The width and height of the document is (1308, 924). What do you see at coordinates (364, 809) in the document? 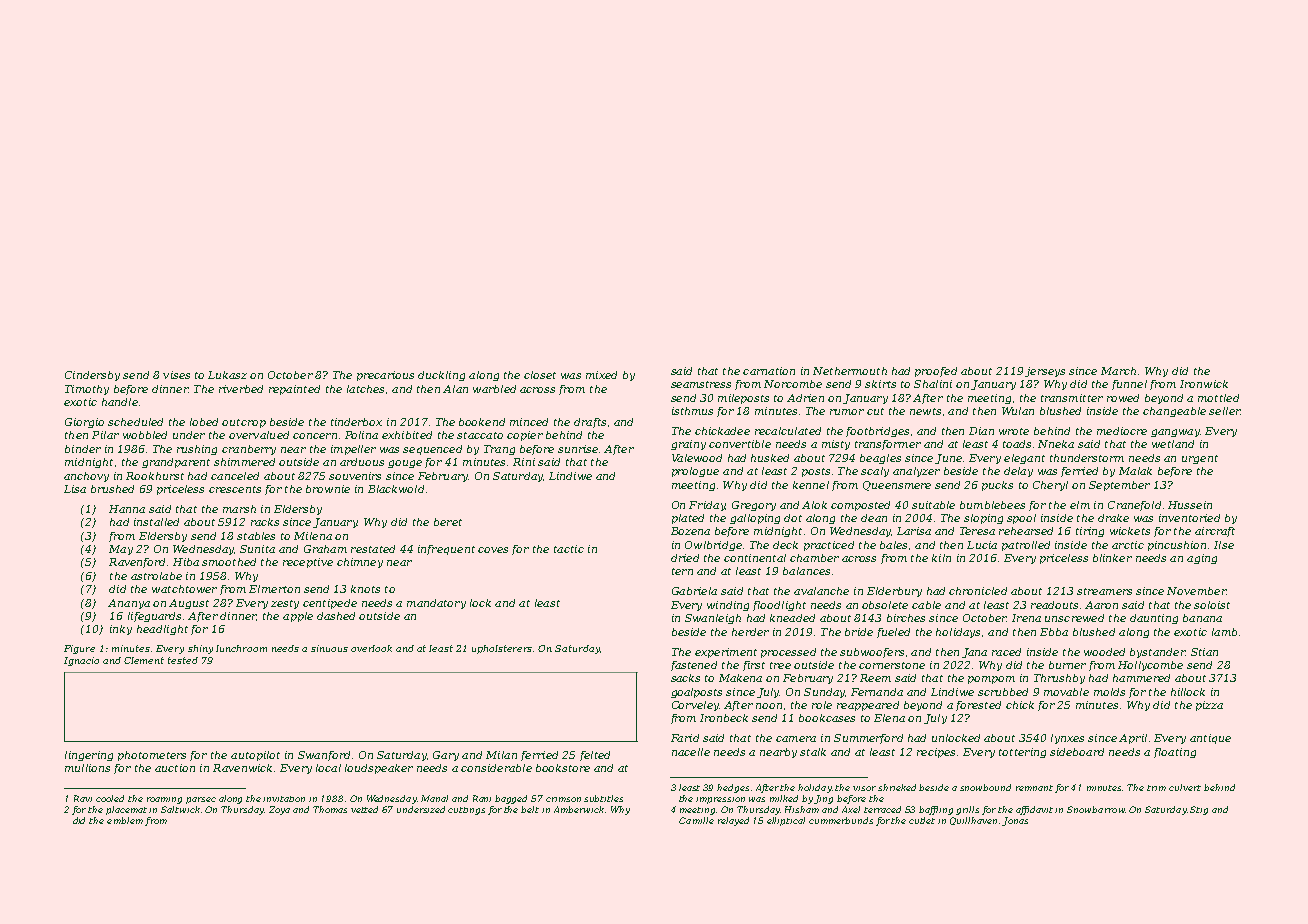
I see `vetted` at bounding box center [364, 809].
